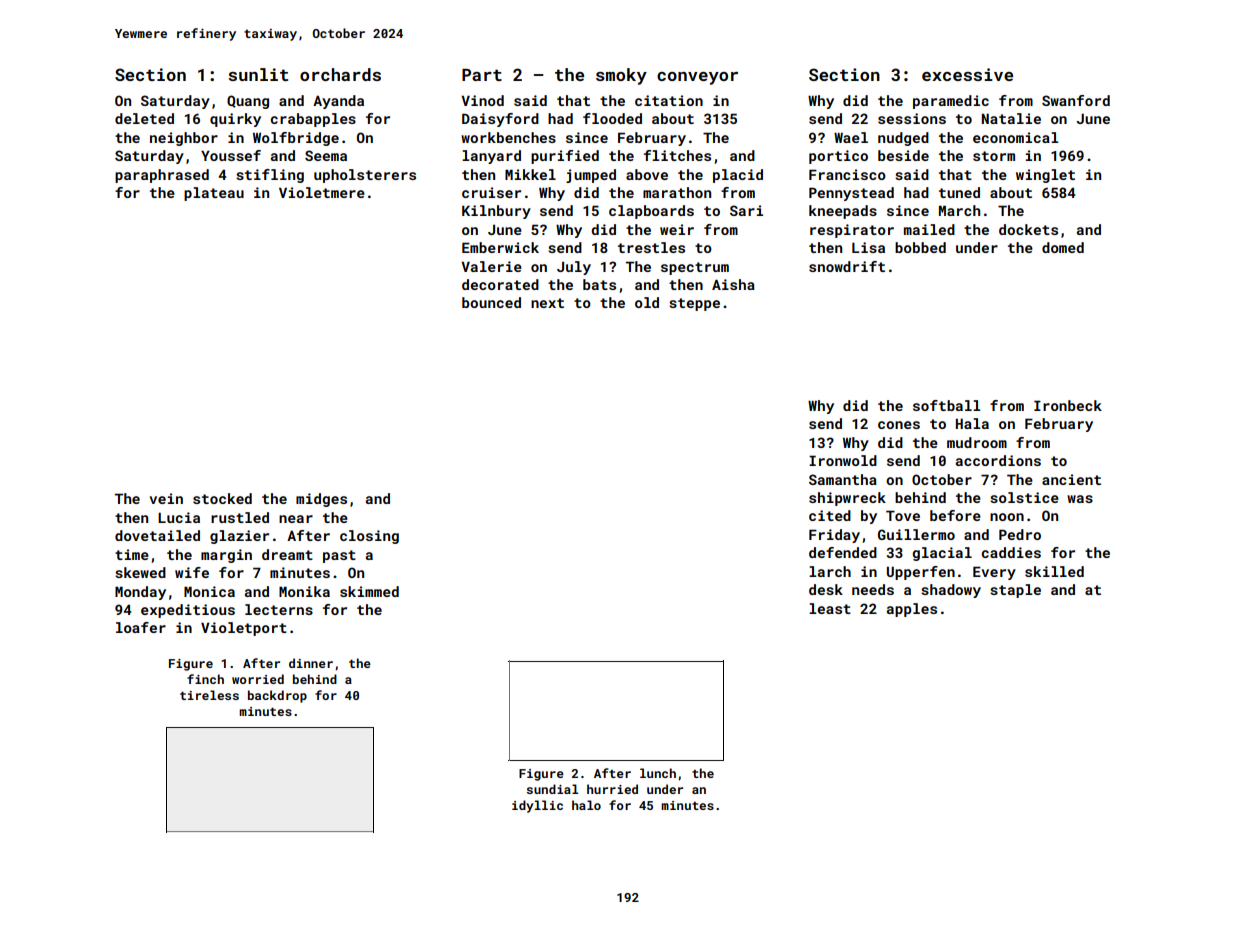  I want to click on least, so click(830, 608).
